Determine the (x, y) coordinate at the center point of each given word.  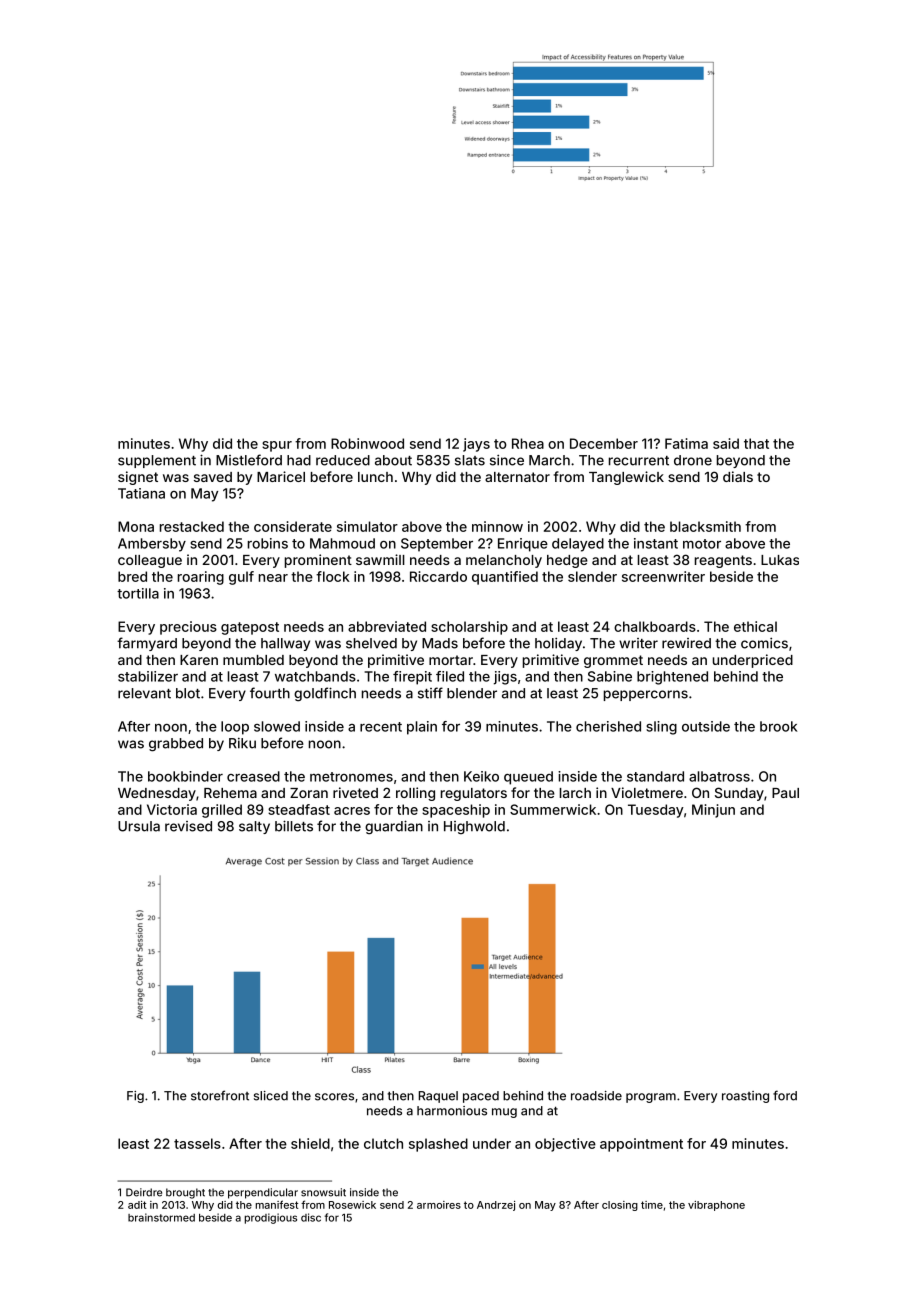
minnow (497, 526)
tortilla (138, 593)
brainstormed (161, 1217)
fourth (270, 693)
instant (656, 543)
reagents (723, 561)
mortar (451, 660)
